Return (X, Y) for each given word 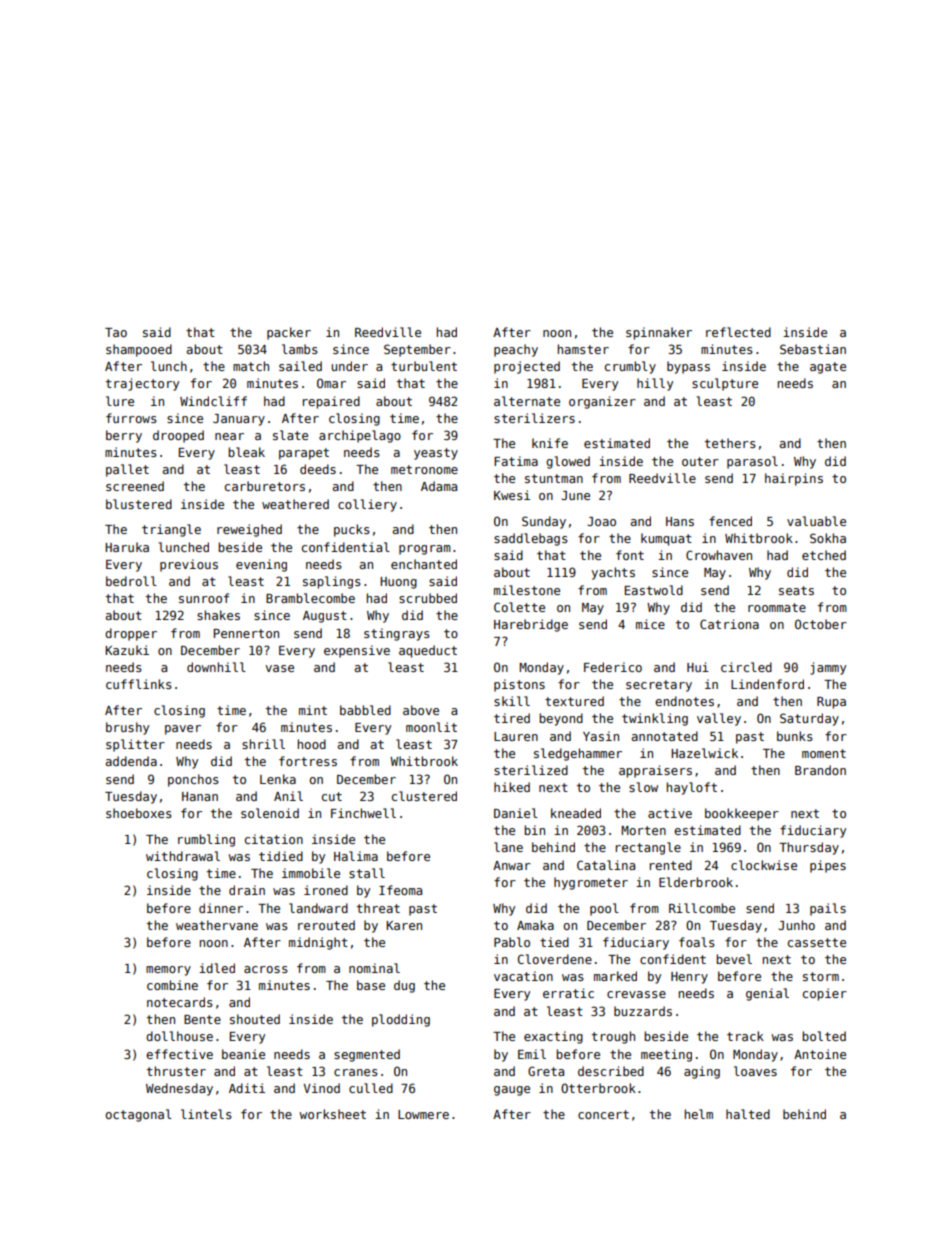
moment (824, 753)
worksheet (332, 1114)
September (417, 350)
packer (289, 333)
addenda (131, 761)
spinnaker (659, 333)
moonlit (431, 727)
